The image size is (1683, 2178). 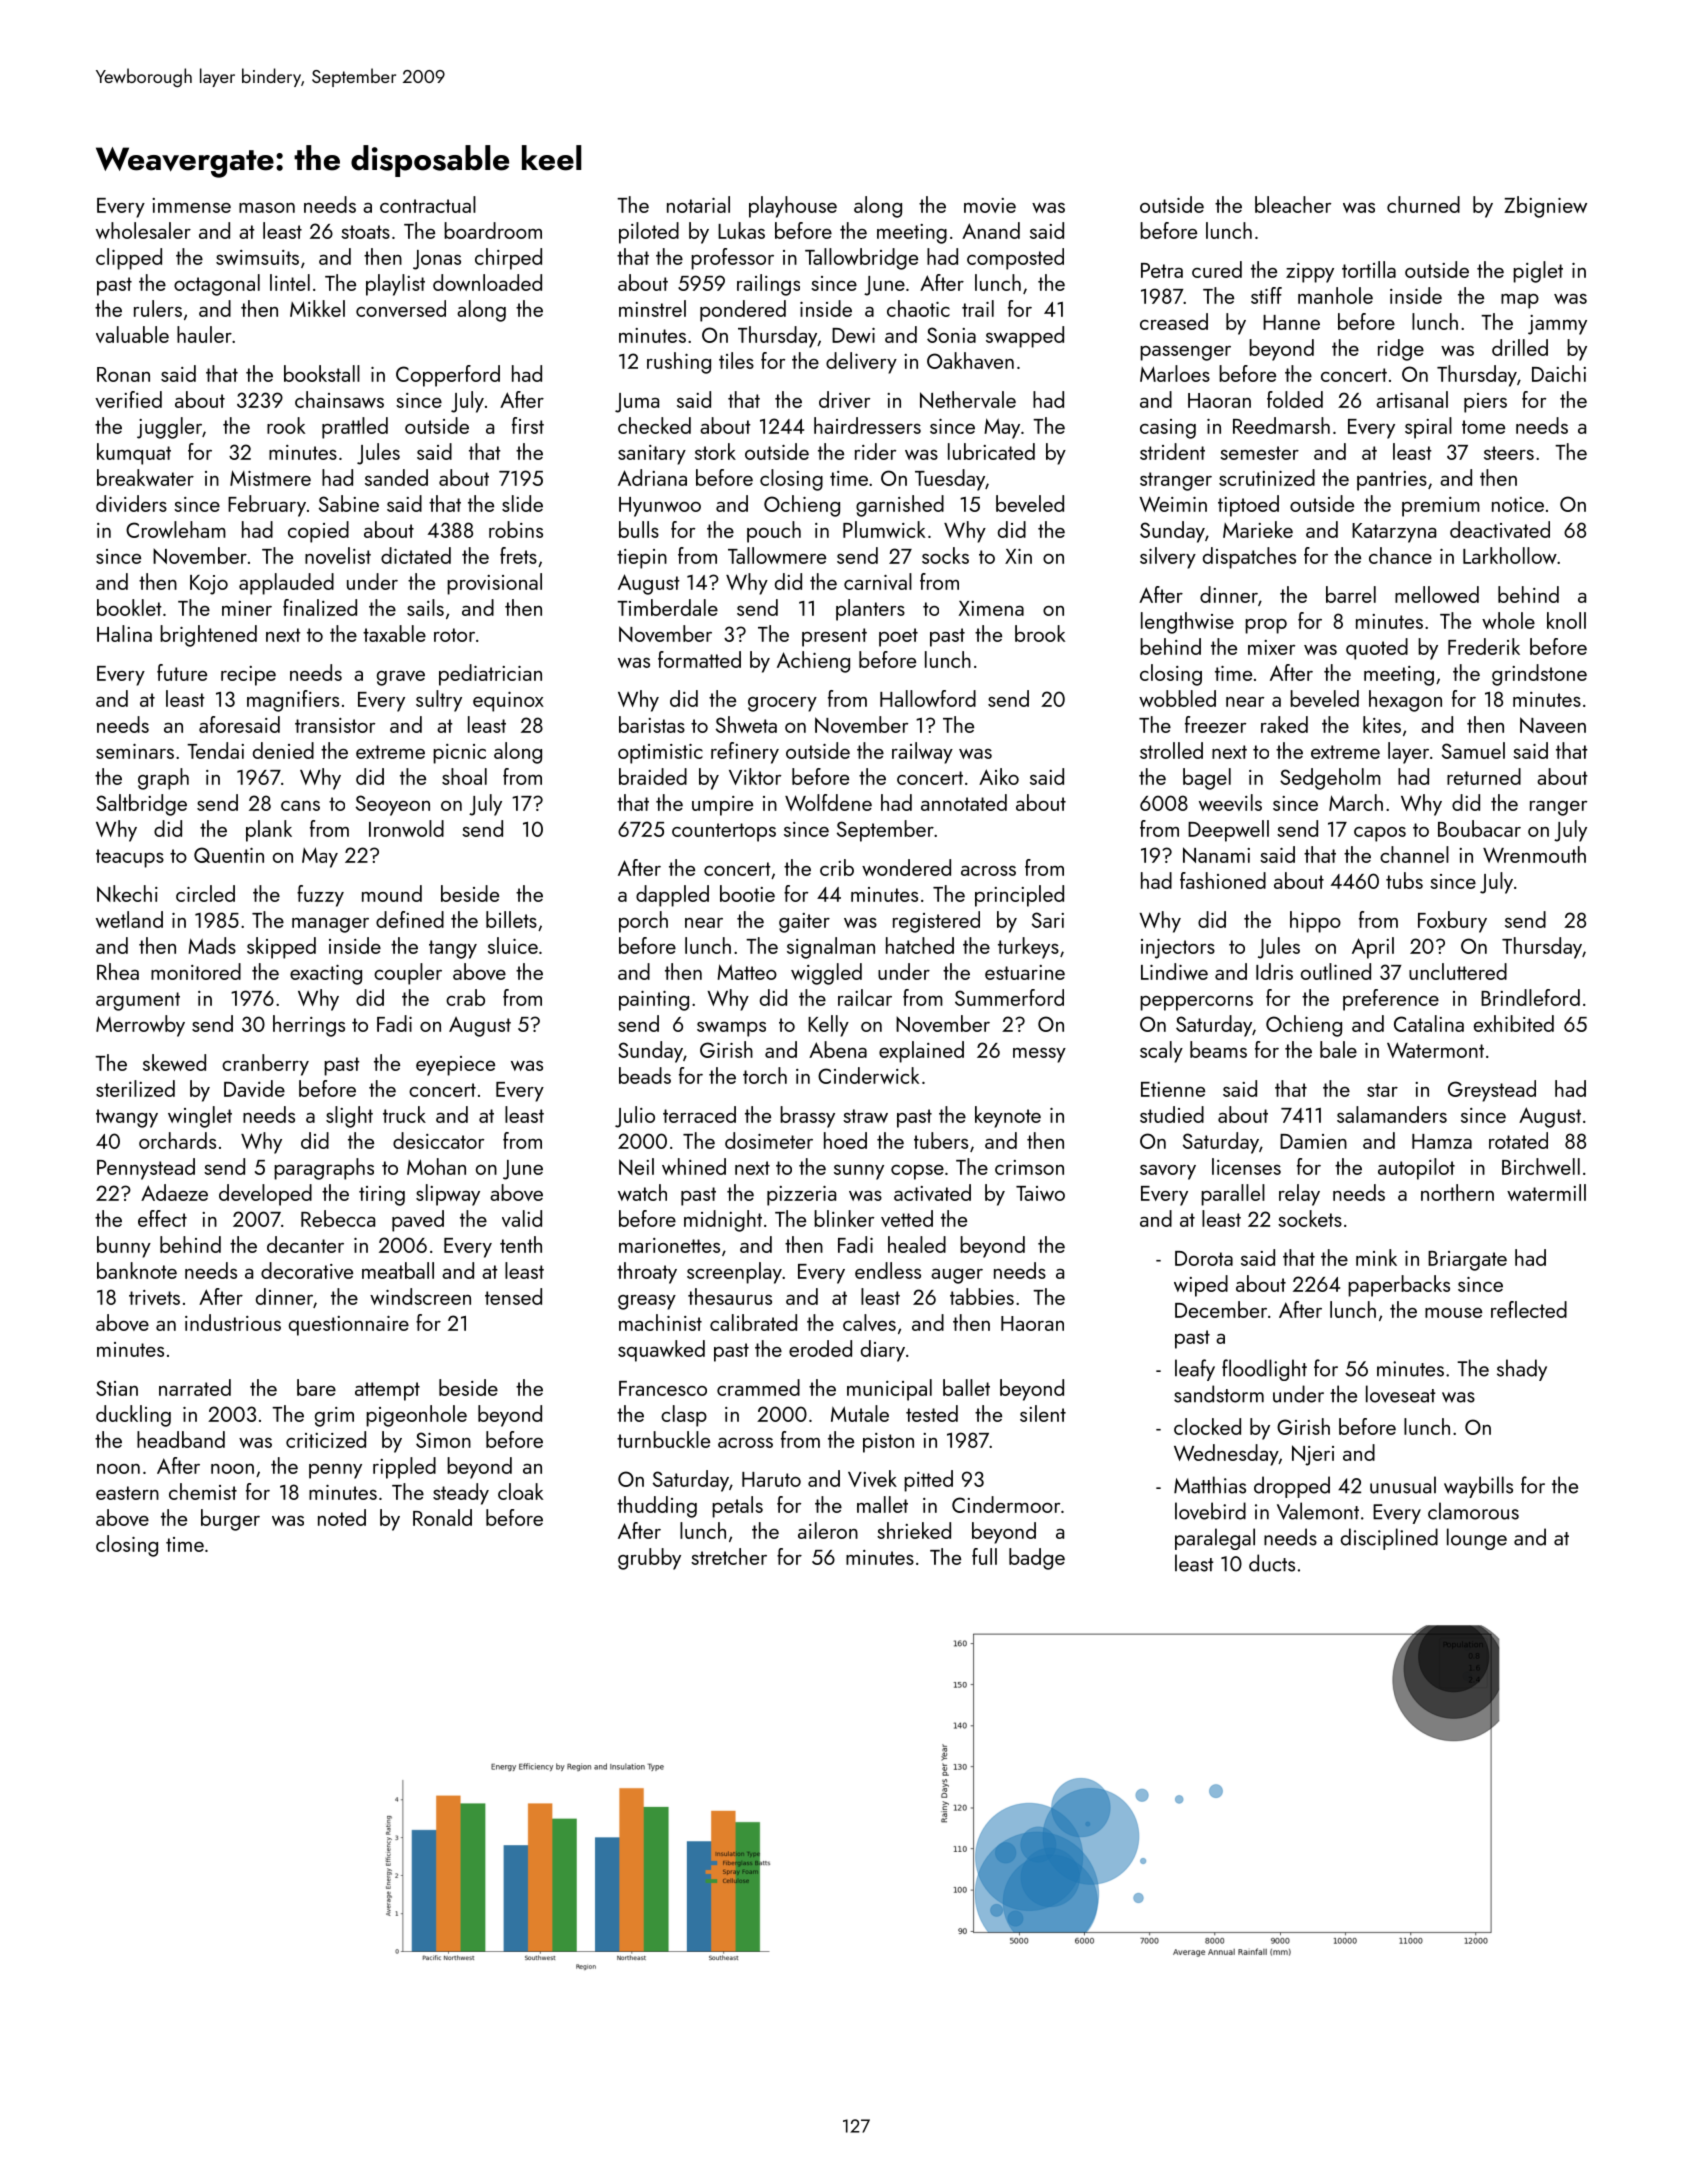 I want to click on ducts, so click(x=1272, y=1563).
